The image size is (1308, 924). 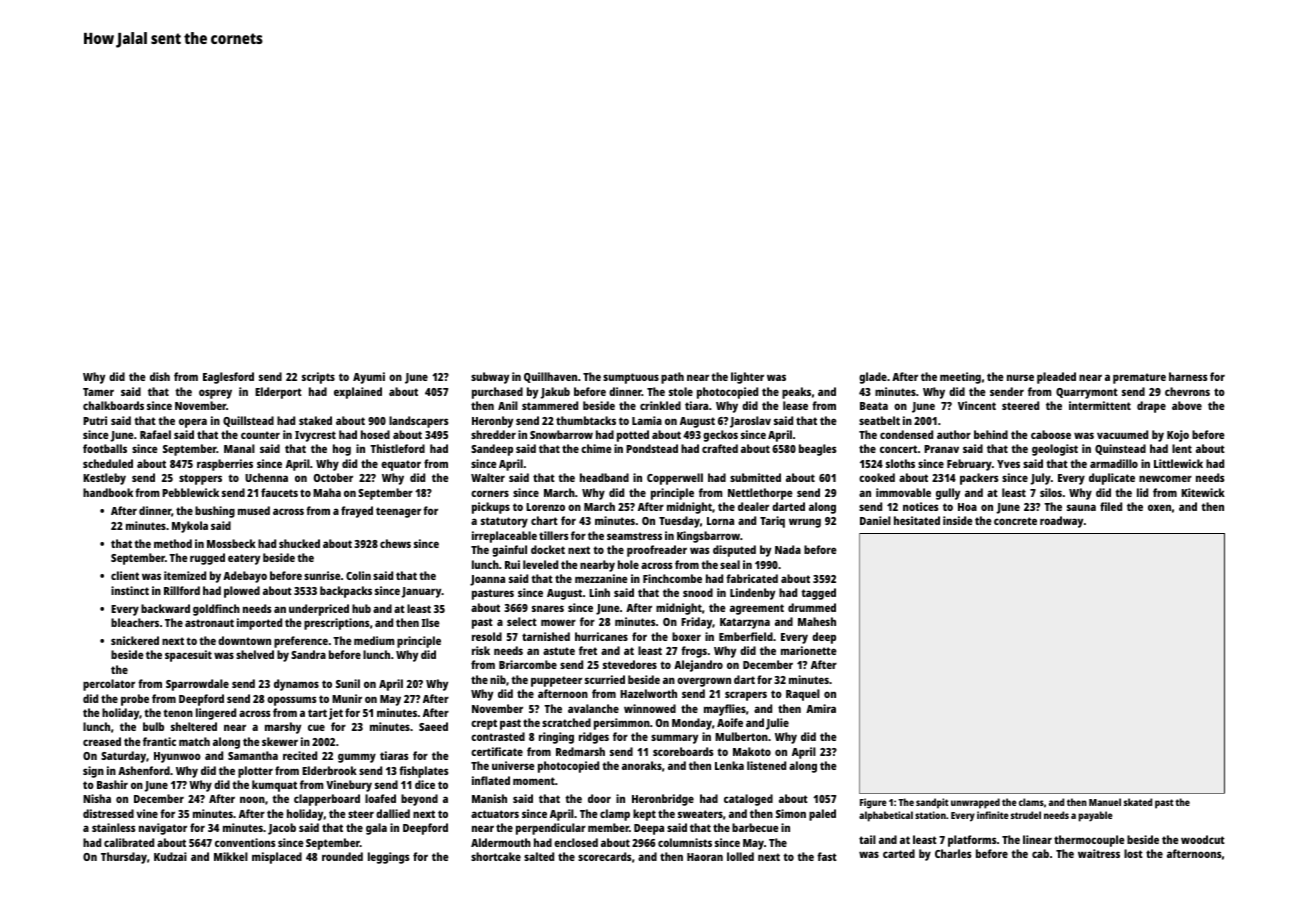 I want to click on lost, so click(x=1133, y=853).
